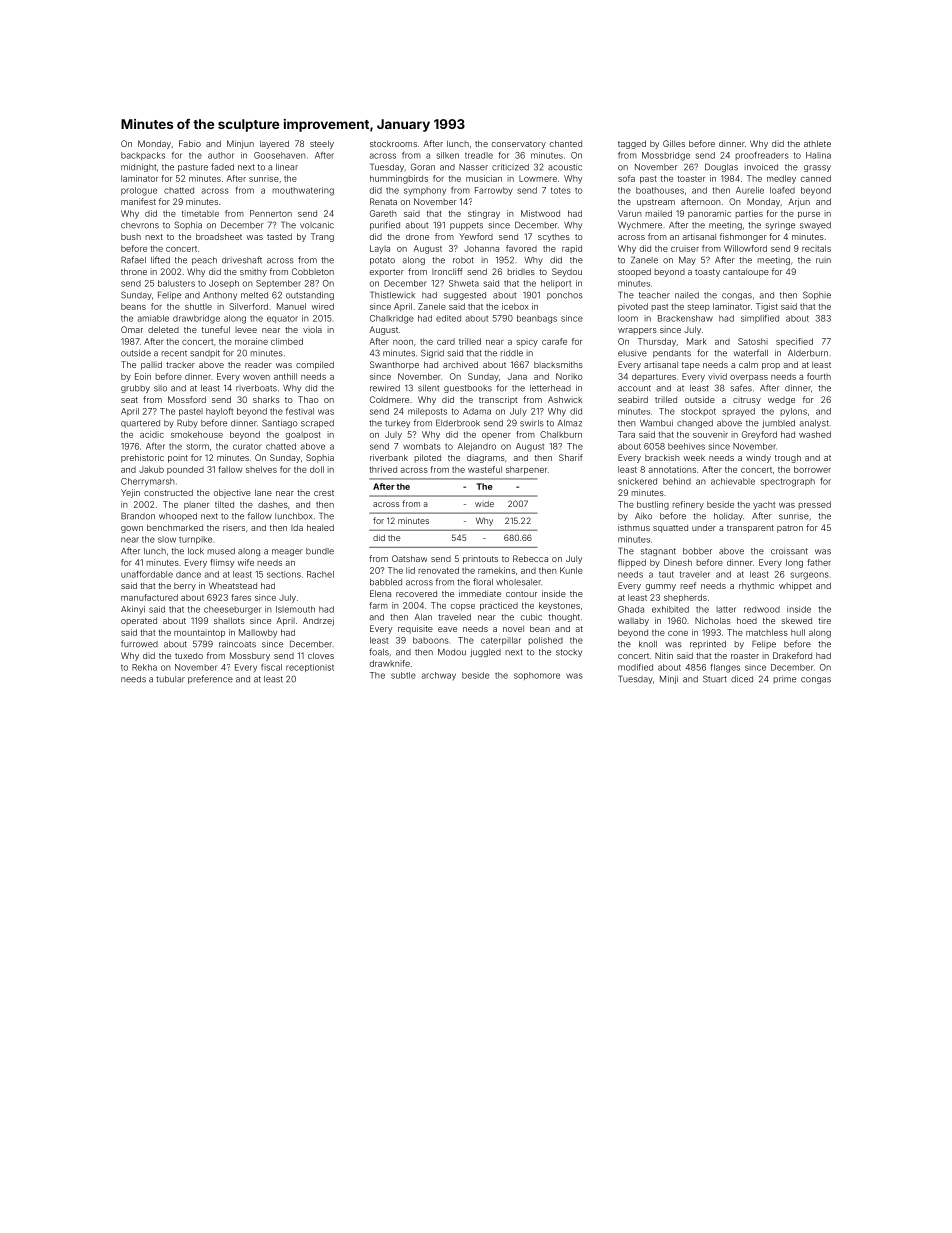  What do you see at coordinates (284, 574) in the document?
I see `sections` at bounding box center [284, 574].
